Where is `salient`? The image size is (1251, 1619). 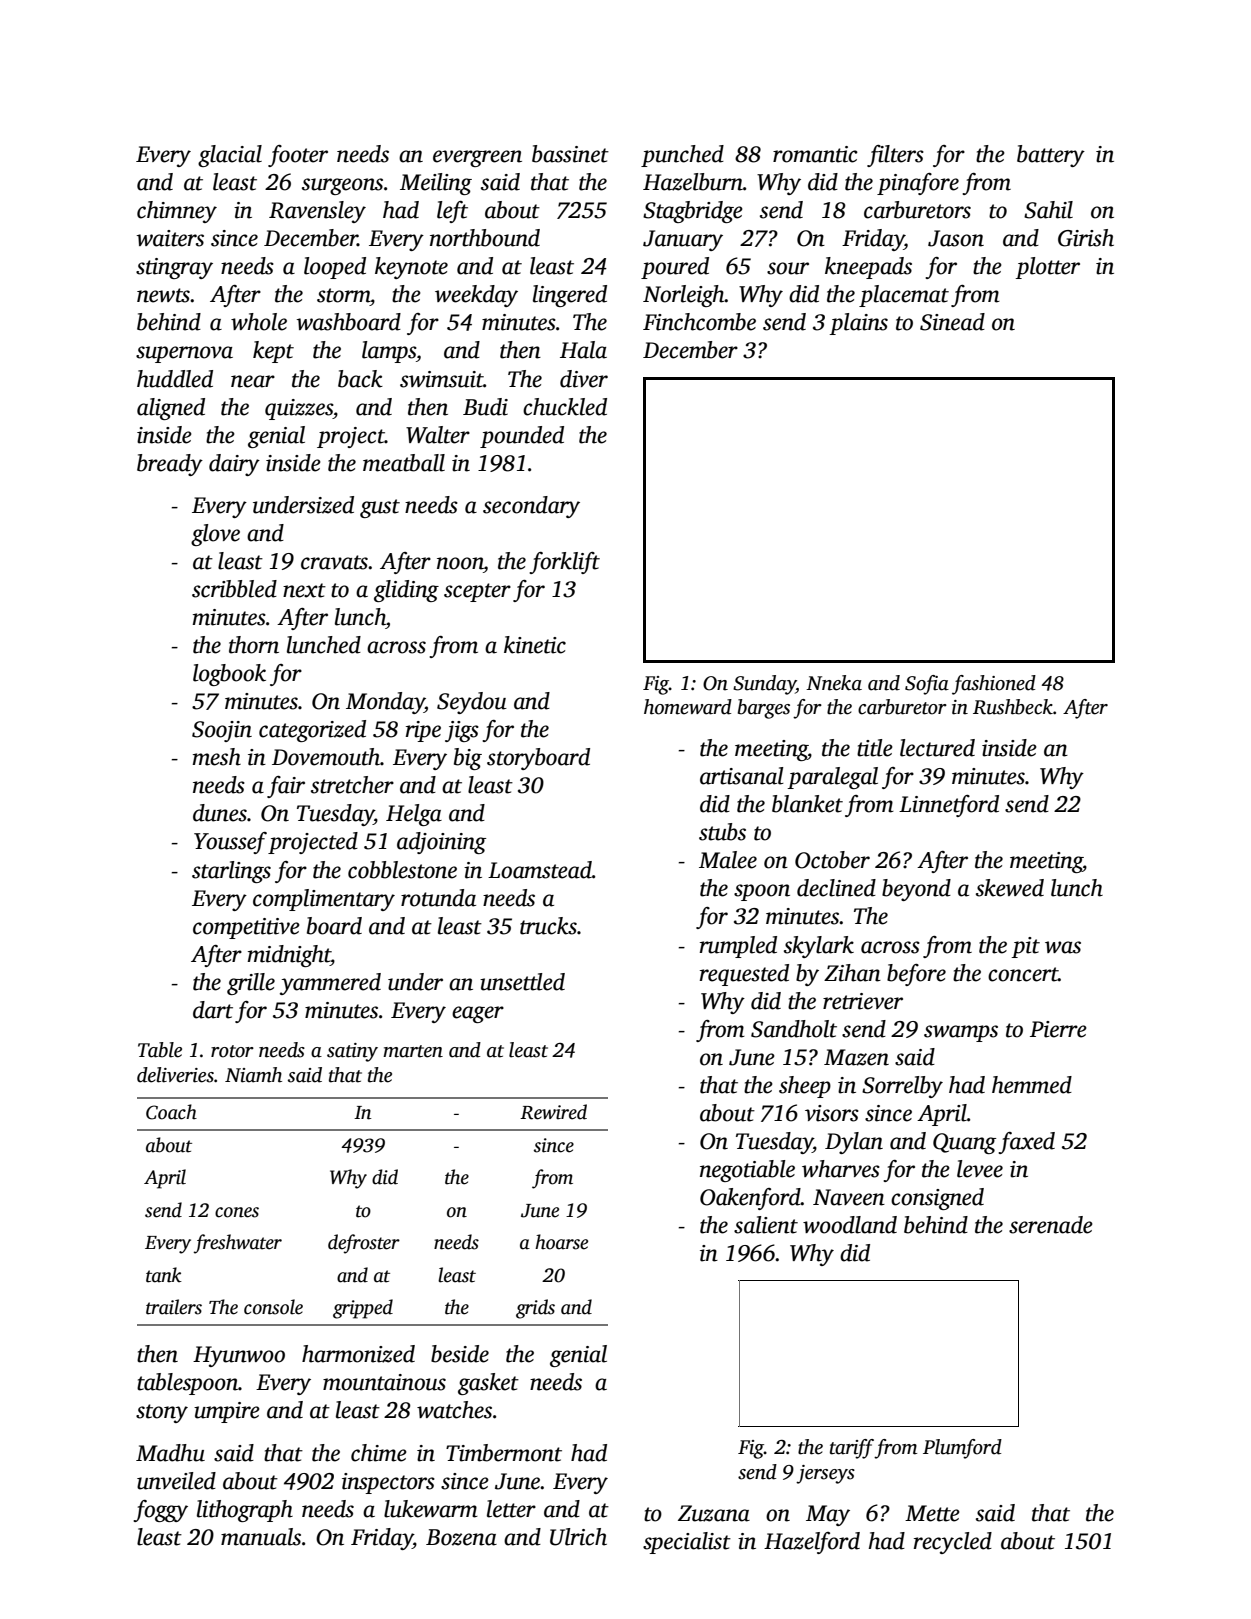
salient is located at coordinates (766, 1225).
